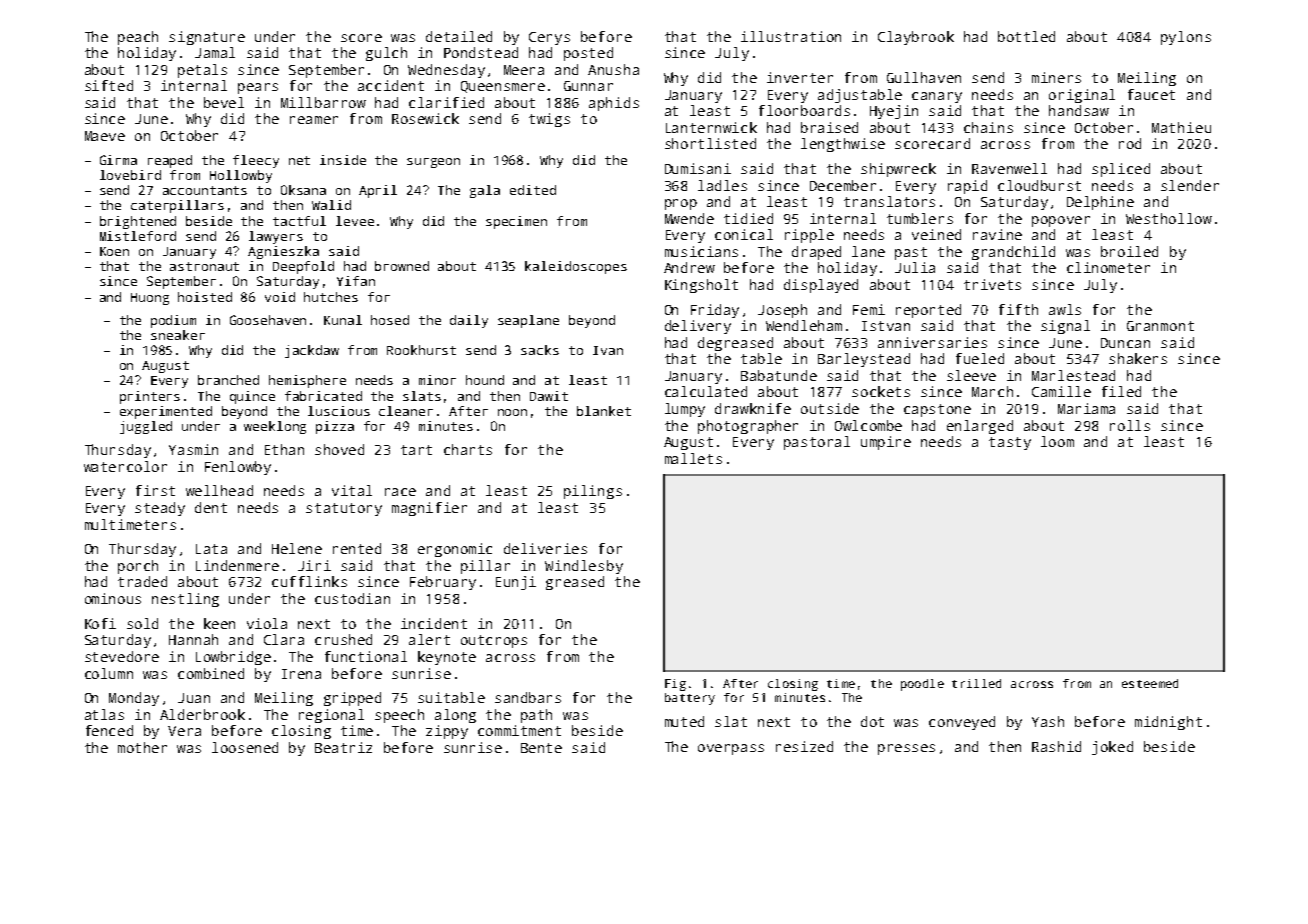 This page has height=924, width=1308. What do you see at coordinates (142, 747) in the page?
I see `mother` at bounding box center [142, 747].
